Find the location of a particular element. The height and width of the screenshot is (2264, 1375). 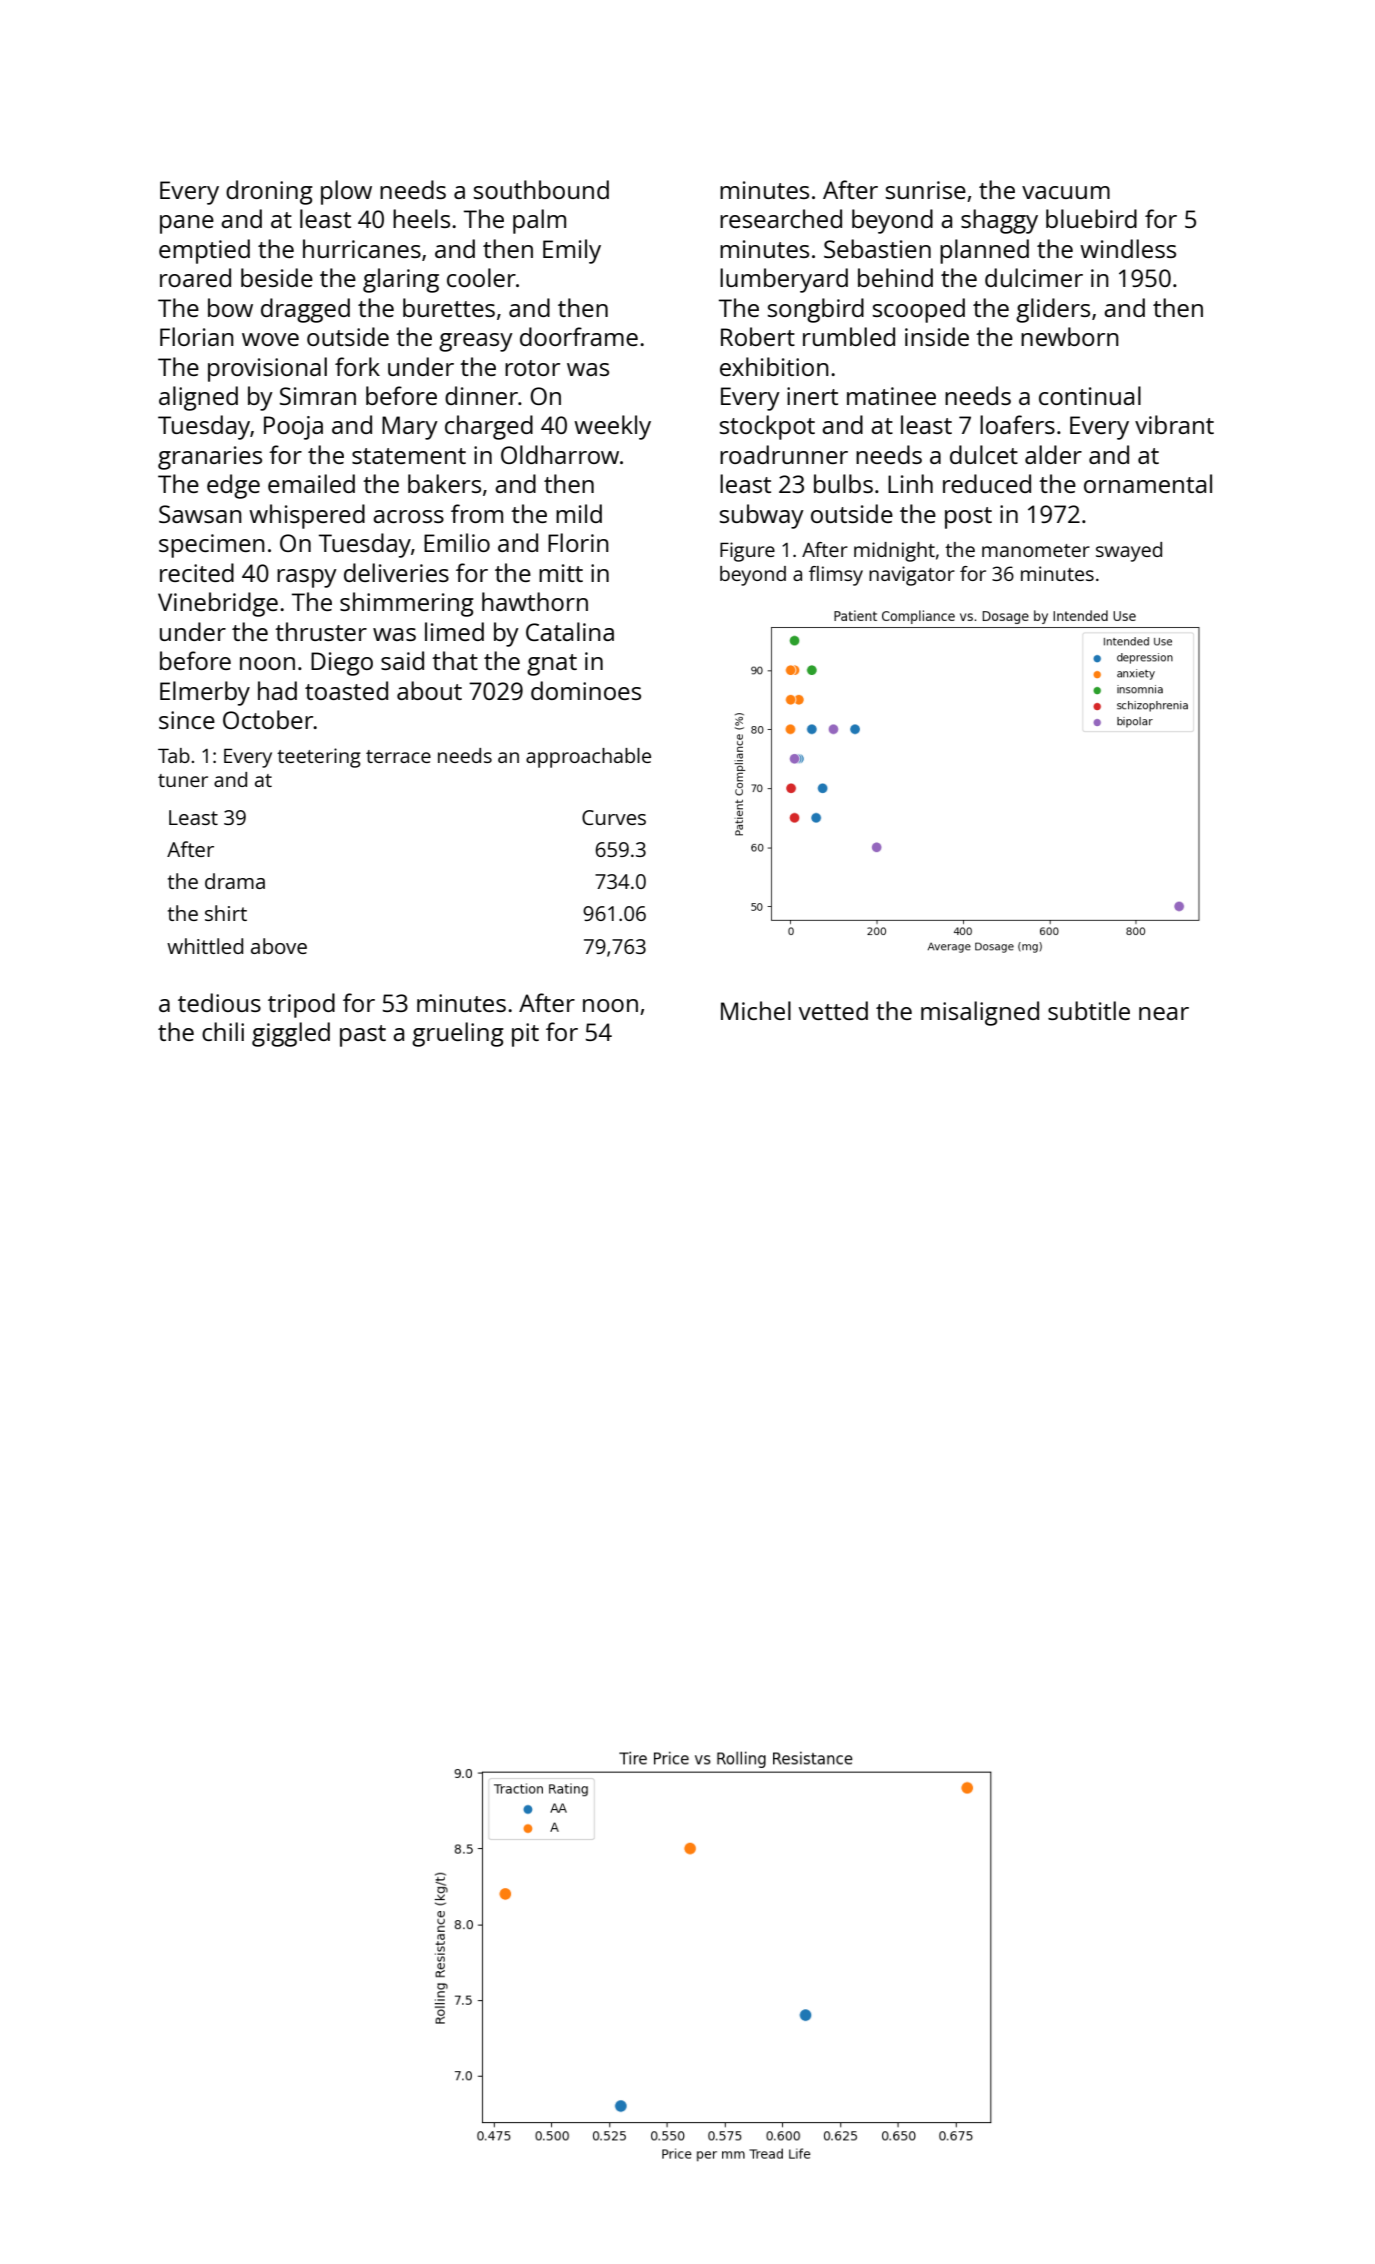

southbound is located at coordinates (541, 189).
